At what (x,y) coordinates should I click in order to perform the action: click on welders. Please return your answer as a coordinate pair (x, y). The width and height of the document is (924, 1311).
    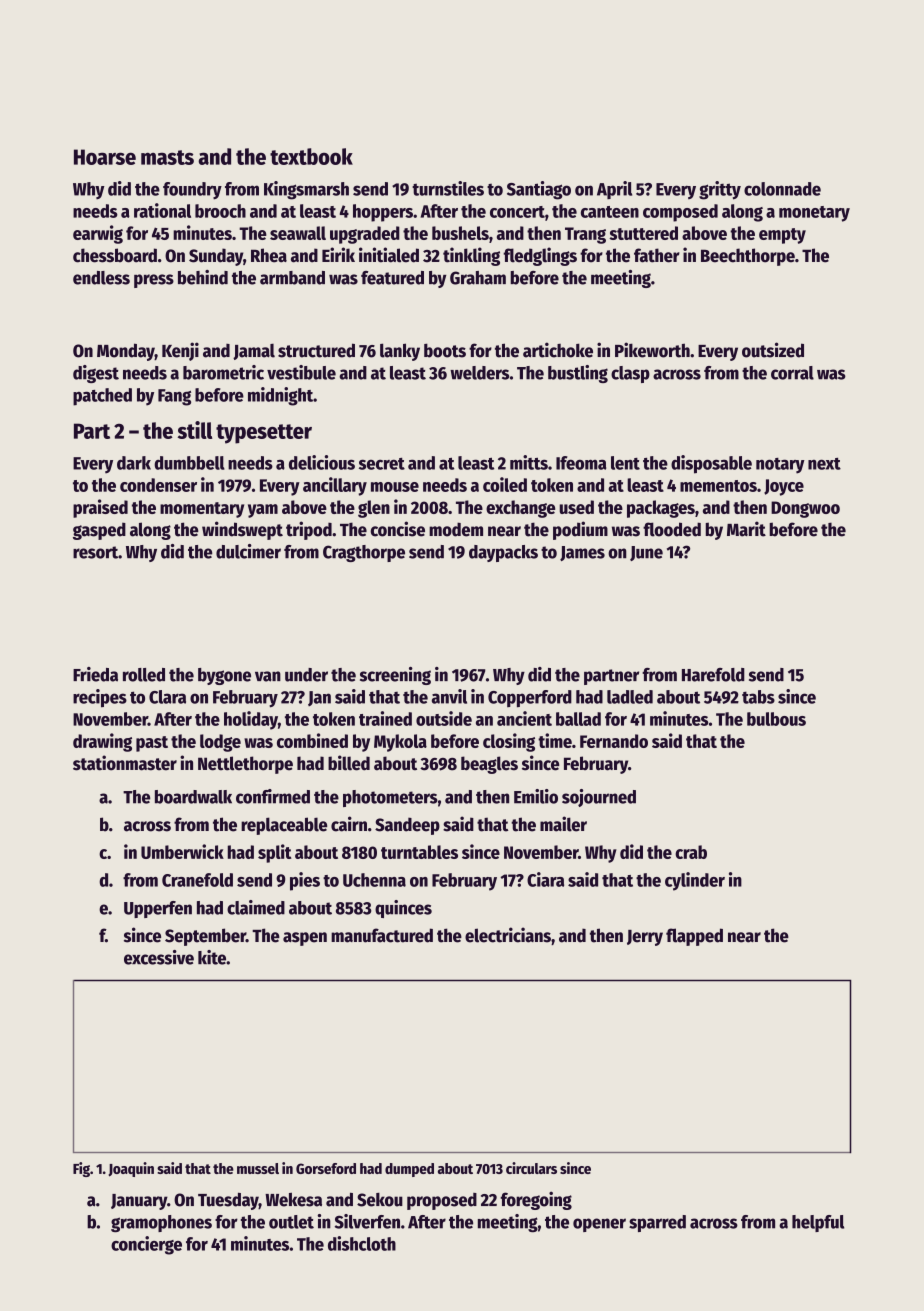
    Looking at the image, I should click on (479, 373).
